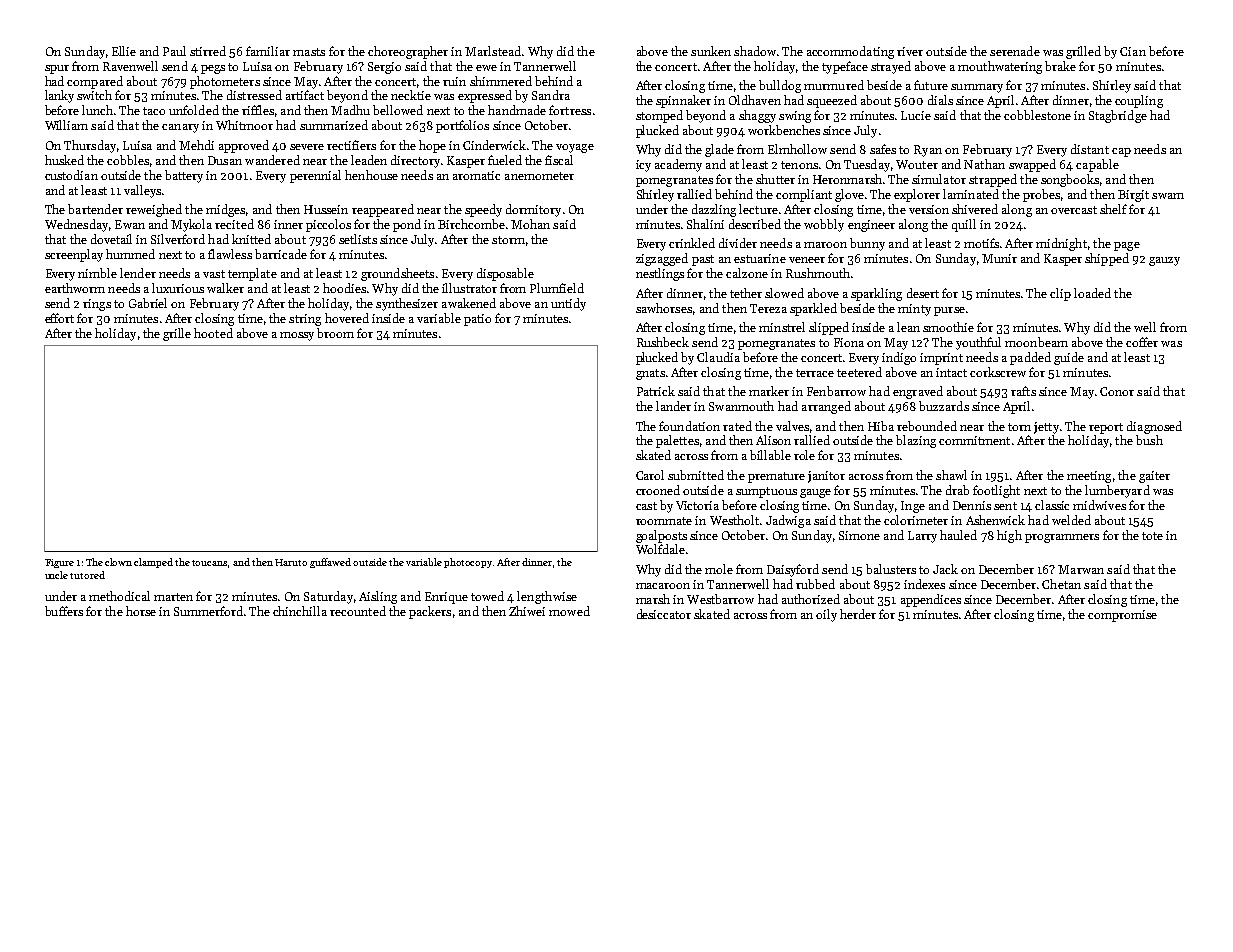 This image has height=952, width=1233. Describe the element at coordinates (142, 191) in the image. I see `valleys` at that location.
